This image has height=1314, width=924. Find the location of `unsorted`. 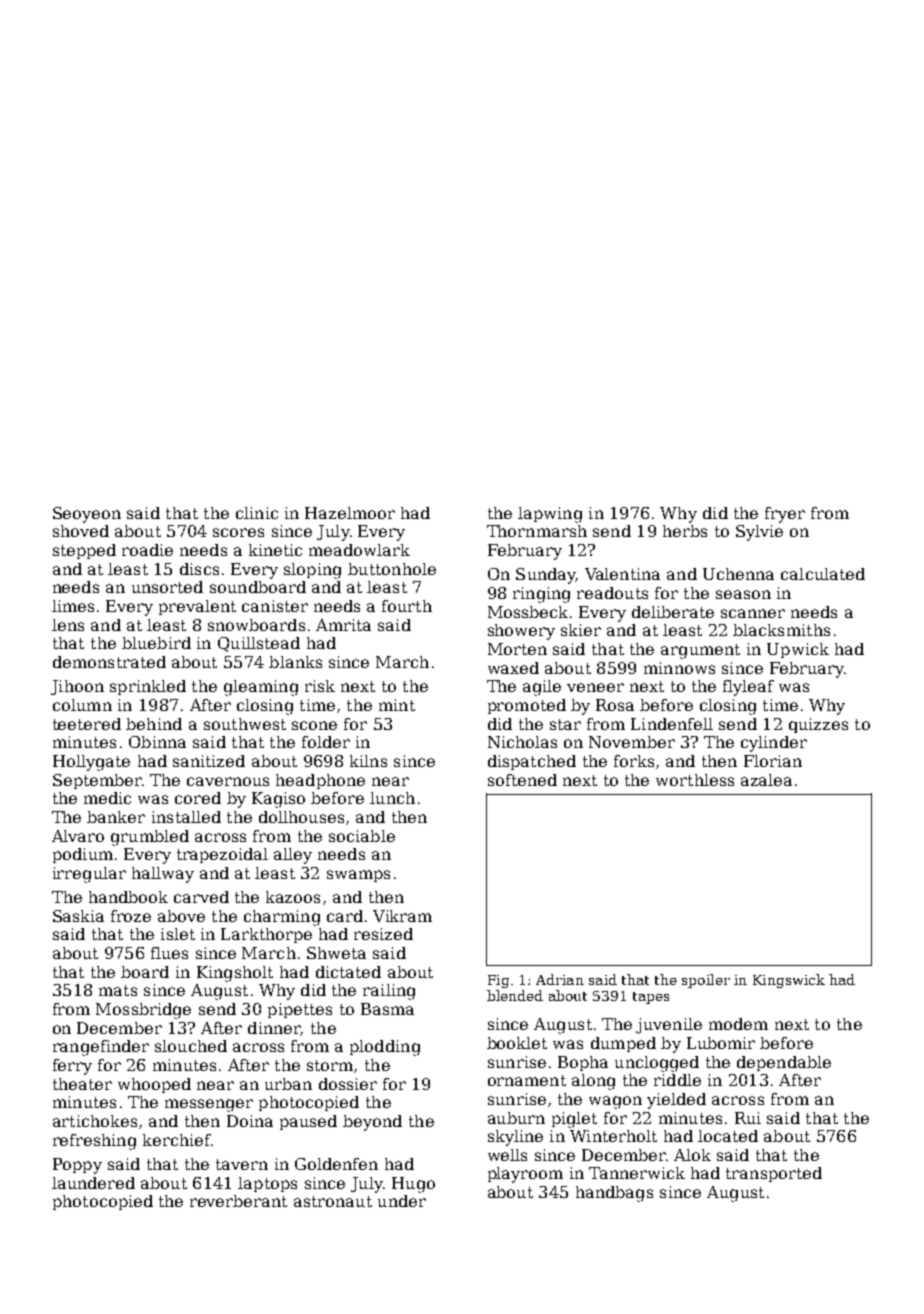

unsorted is located at coordinates (167, 587).
